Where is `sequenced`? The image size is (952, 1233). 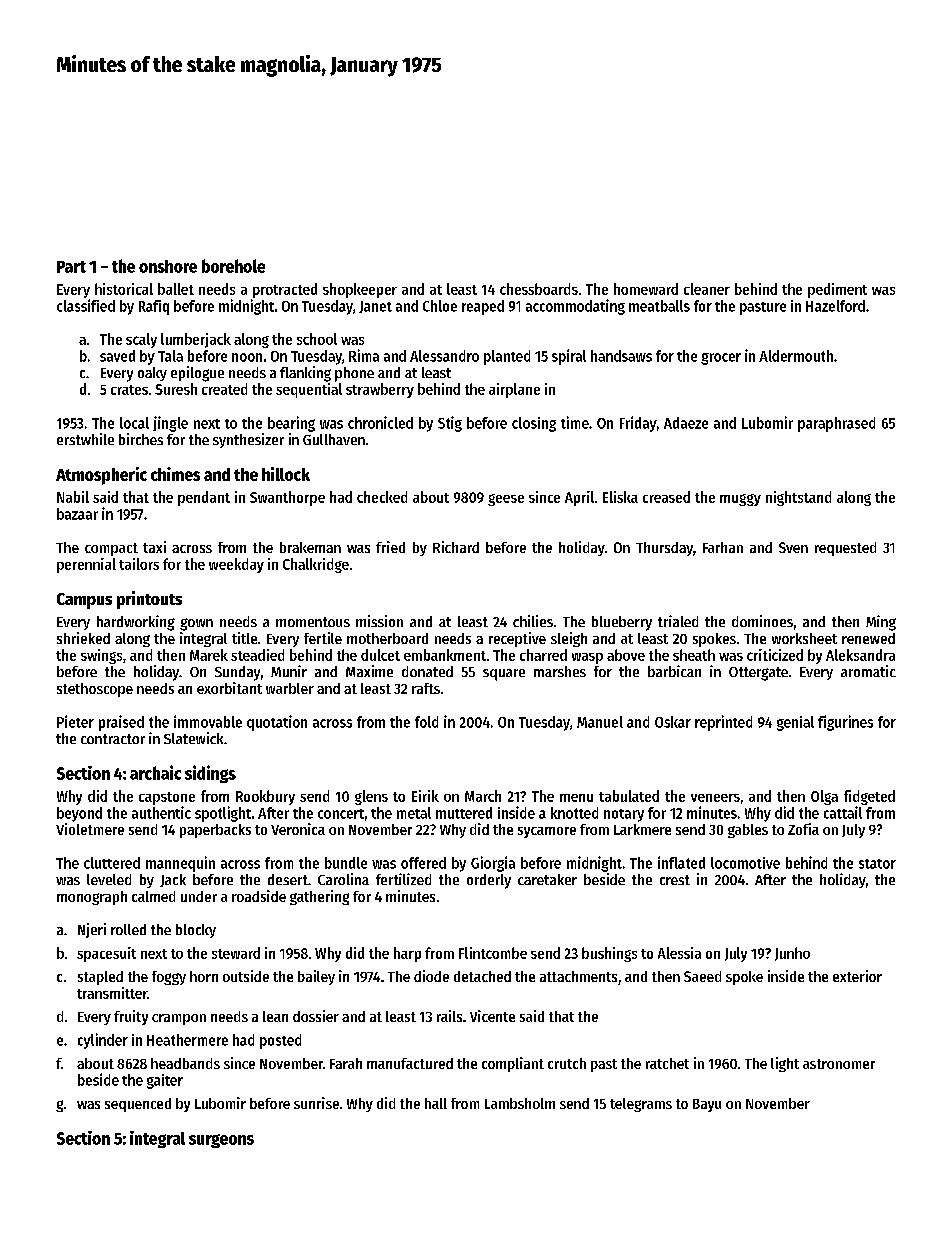
sequenced is located at coordinates (138, 1105).
